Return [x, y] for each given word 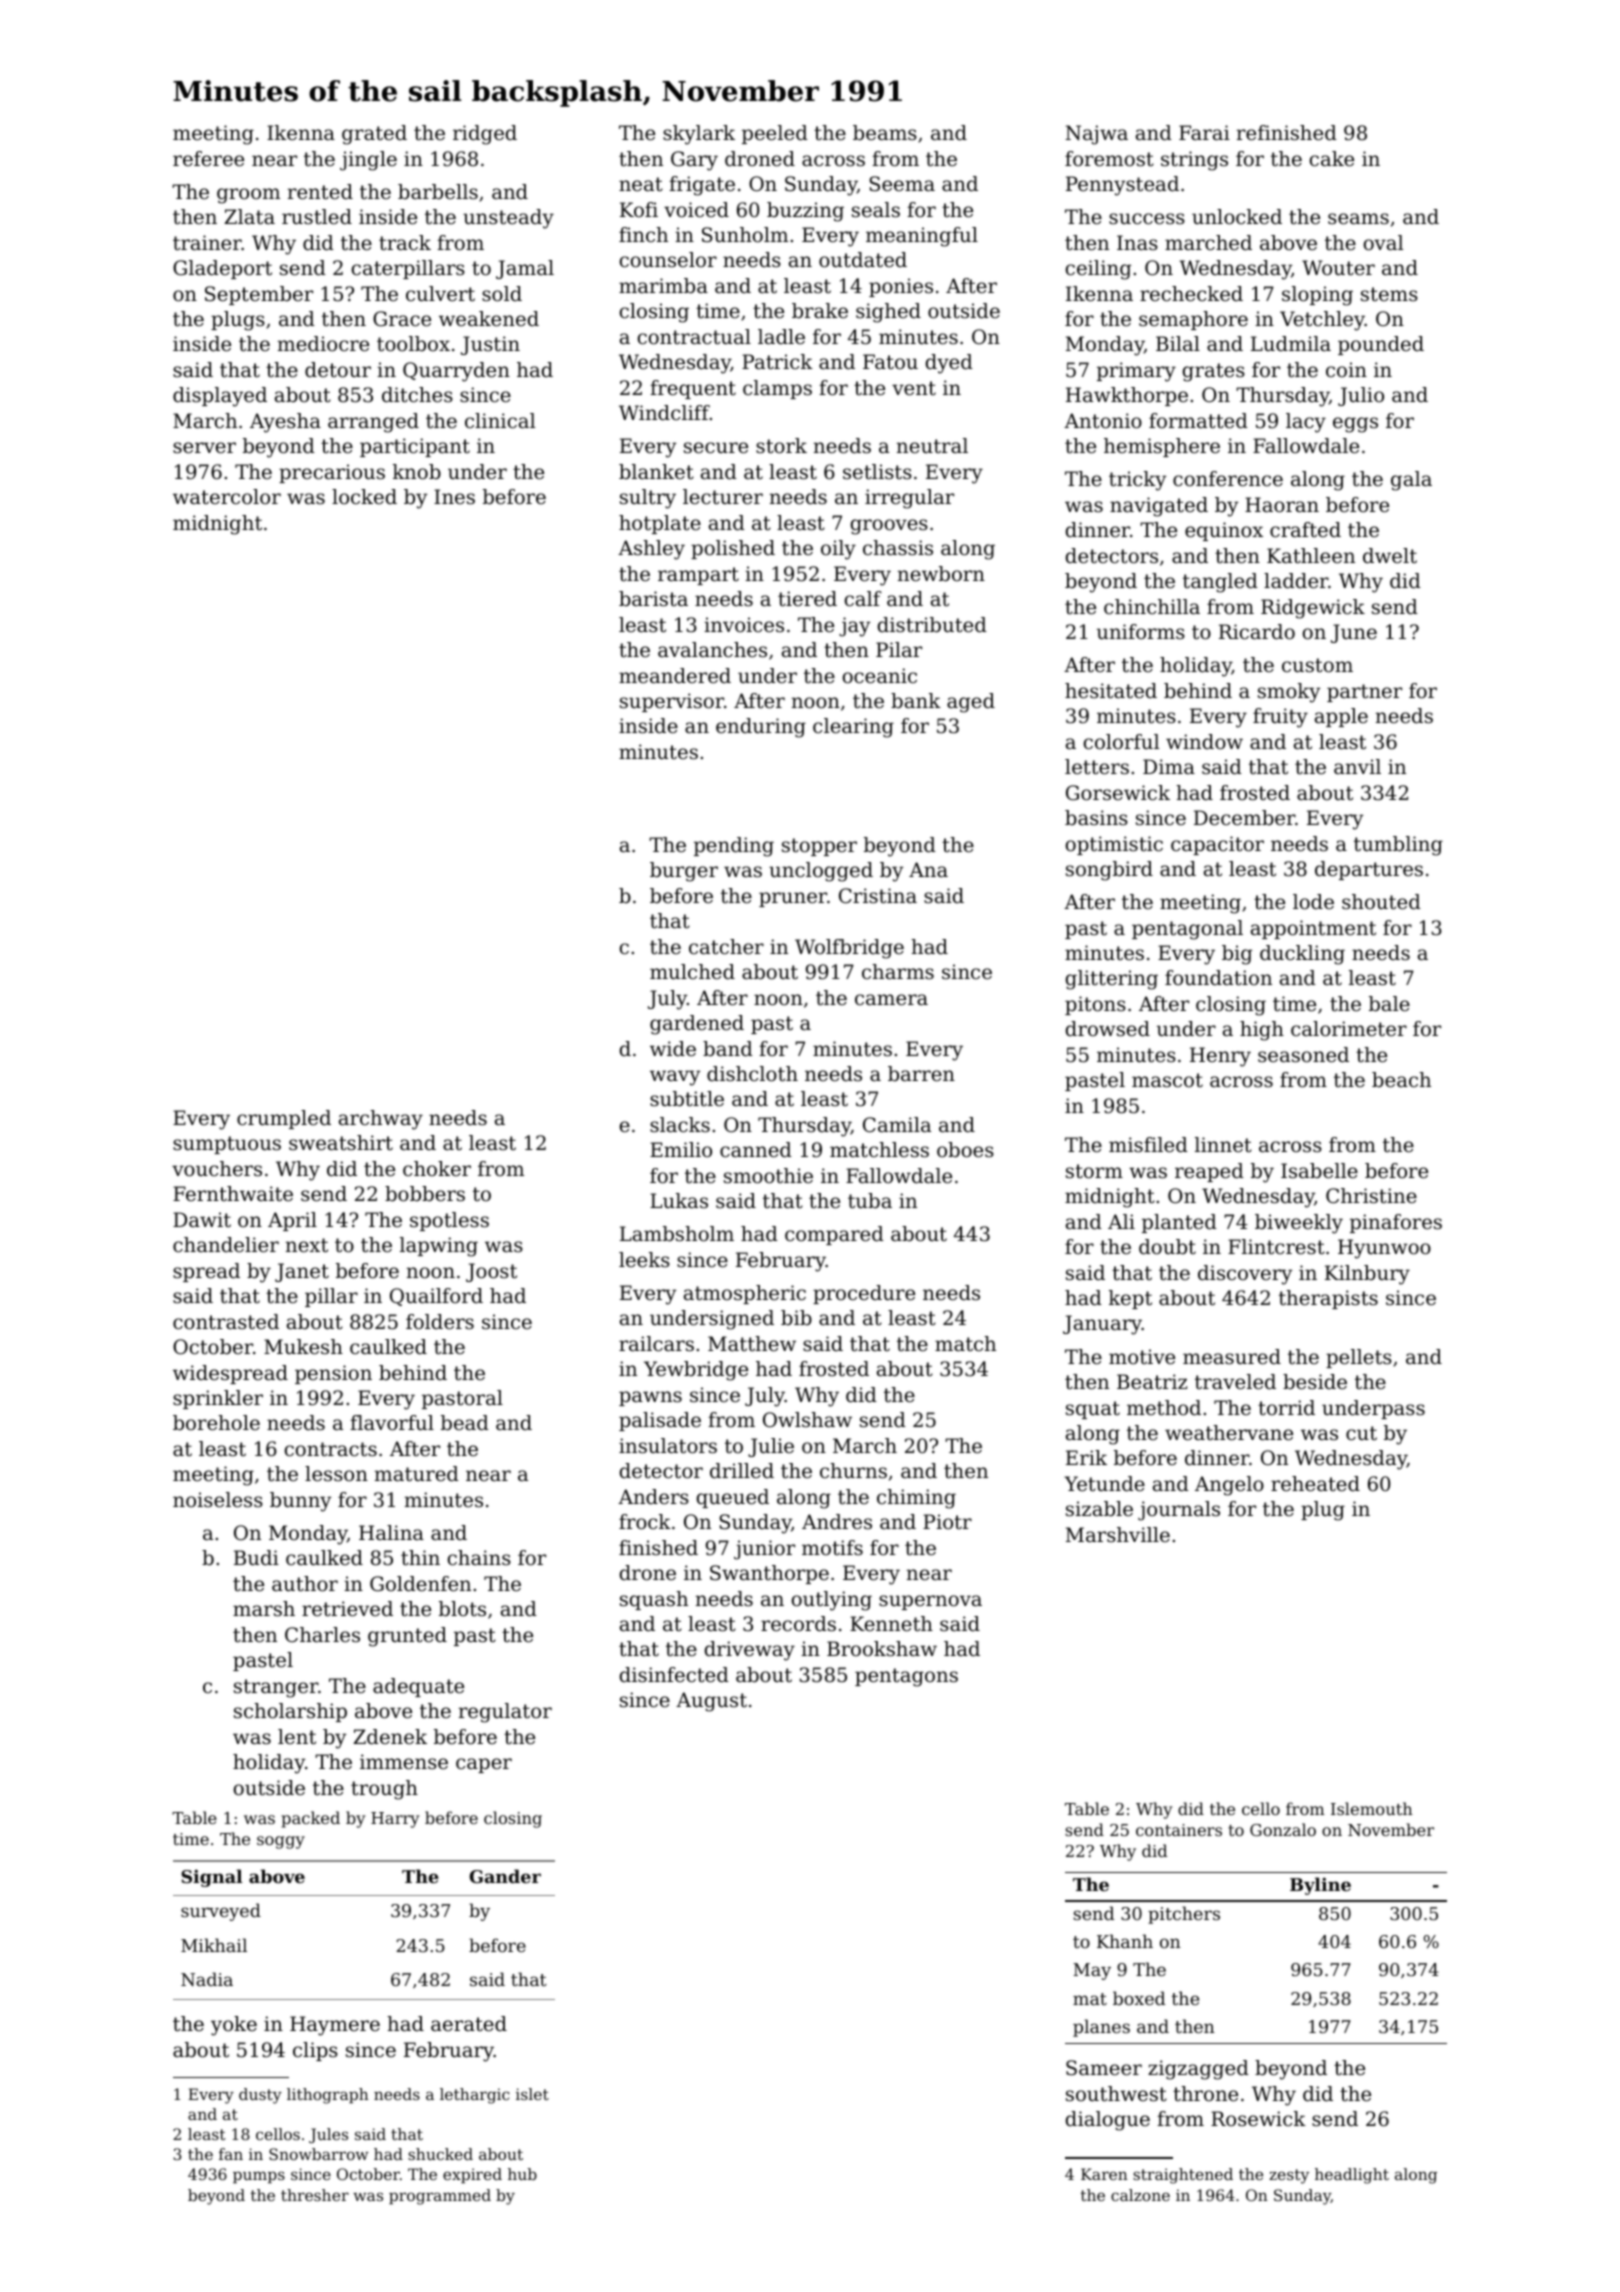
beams [885, 132]
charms [898, 972]
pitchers [1184, 1915]
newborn [941, 574]
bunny [301, 1502]
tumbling [1398, 846]
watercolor [227, 497]
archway [381, 1120]
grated [374, 135]
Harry [395, 1820]
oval [1383, 243]
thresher [315, 2195]
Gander [505, 1876]
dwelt [1390, 556]
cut [1361, 1433]
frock [645, 1522]
